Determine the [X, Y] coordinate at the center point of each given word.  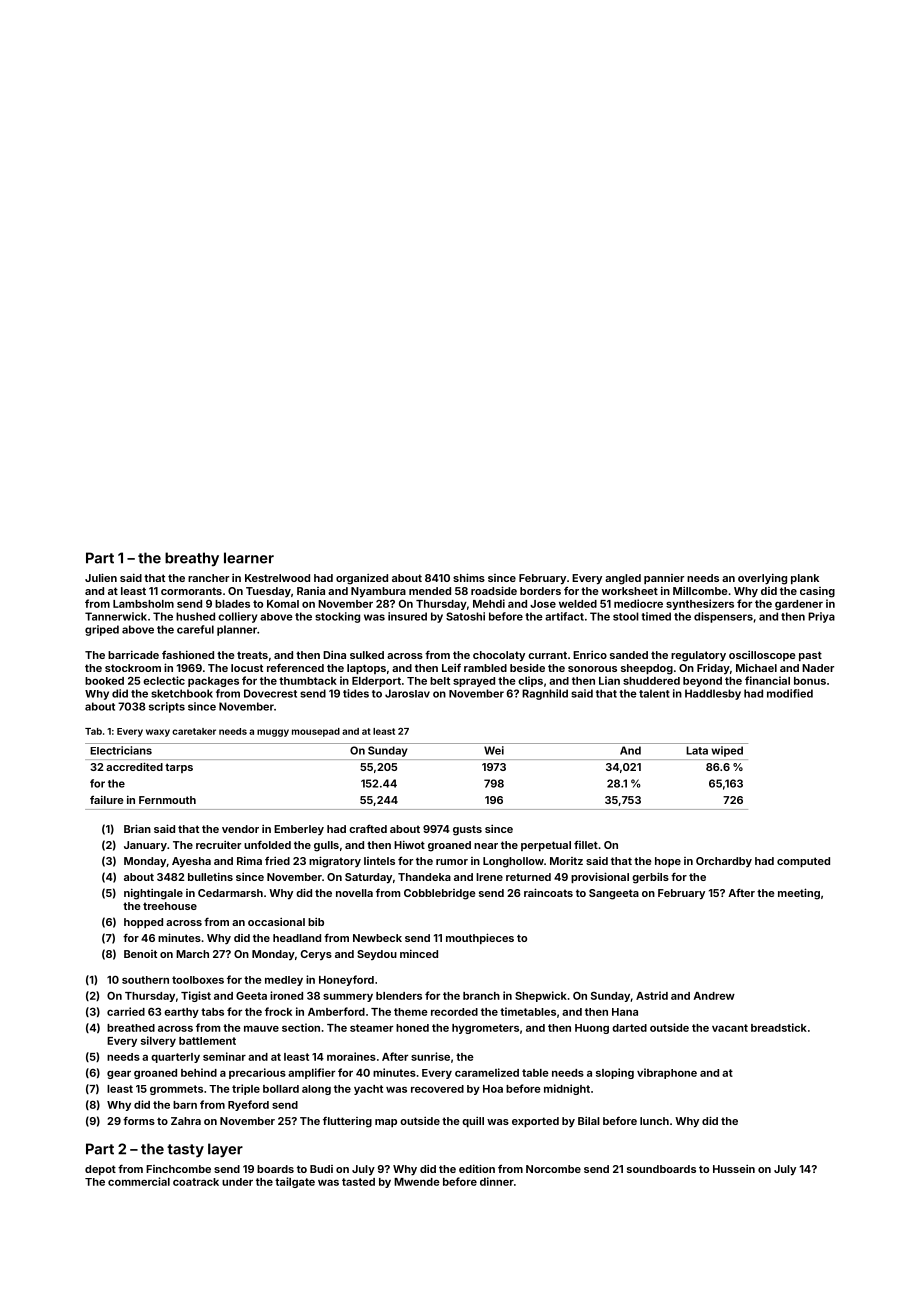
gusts [467, 830]
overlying [762, 579]
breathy [192, 559]
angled [623, 579]
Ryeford [248, 1105]
